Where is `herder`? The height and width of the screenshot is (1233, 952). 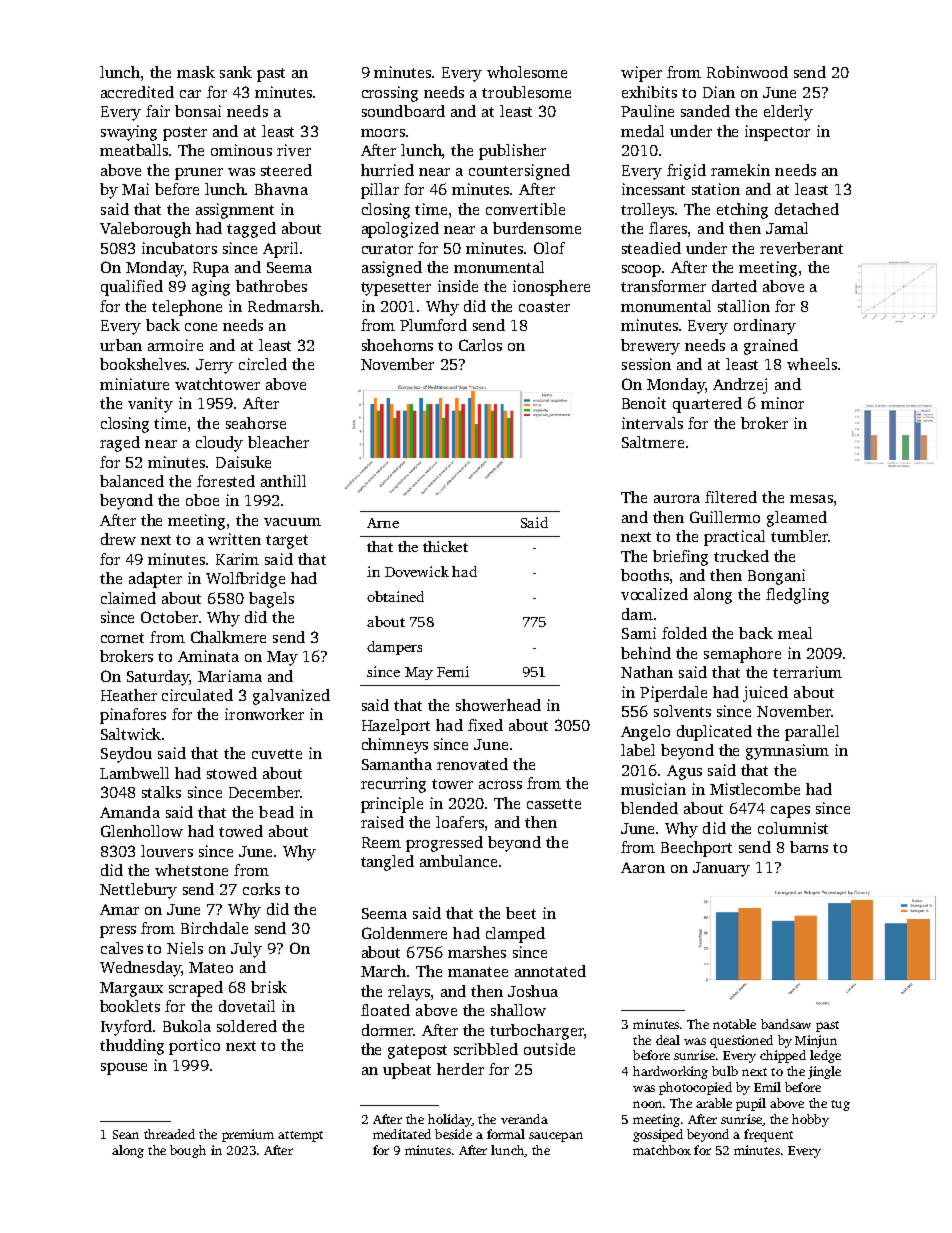
herder is located at coordinates (460, 1069).
